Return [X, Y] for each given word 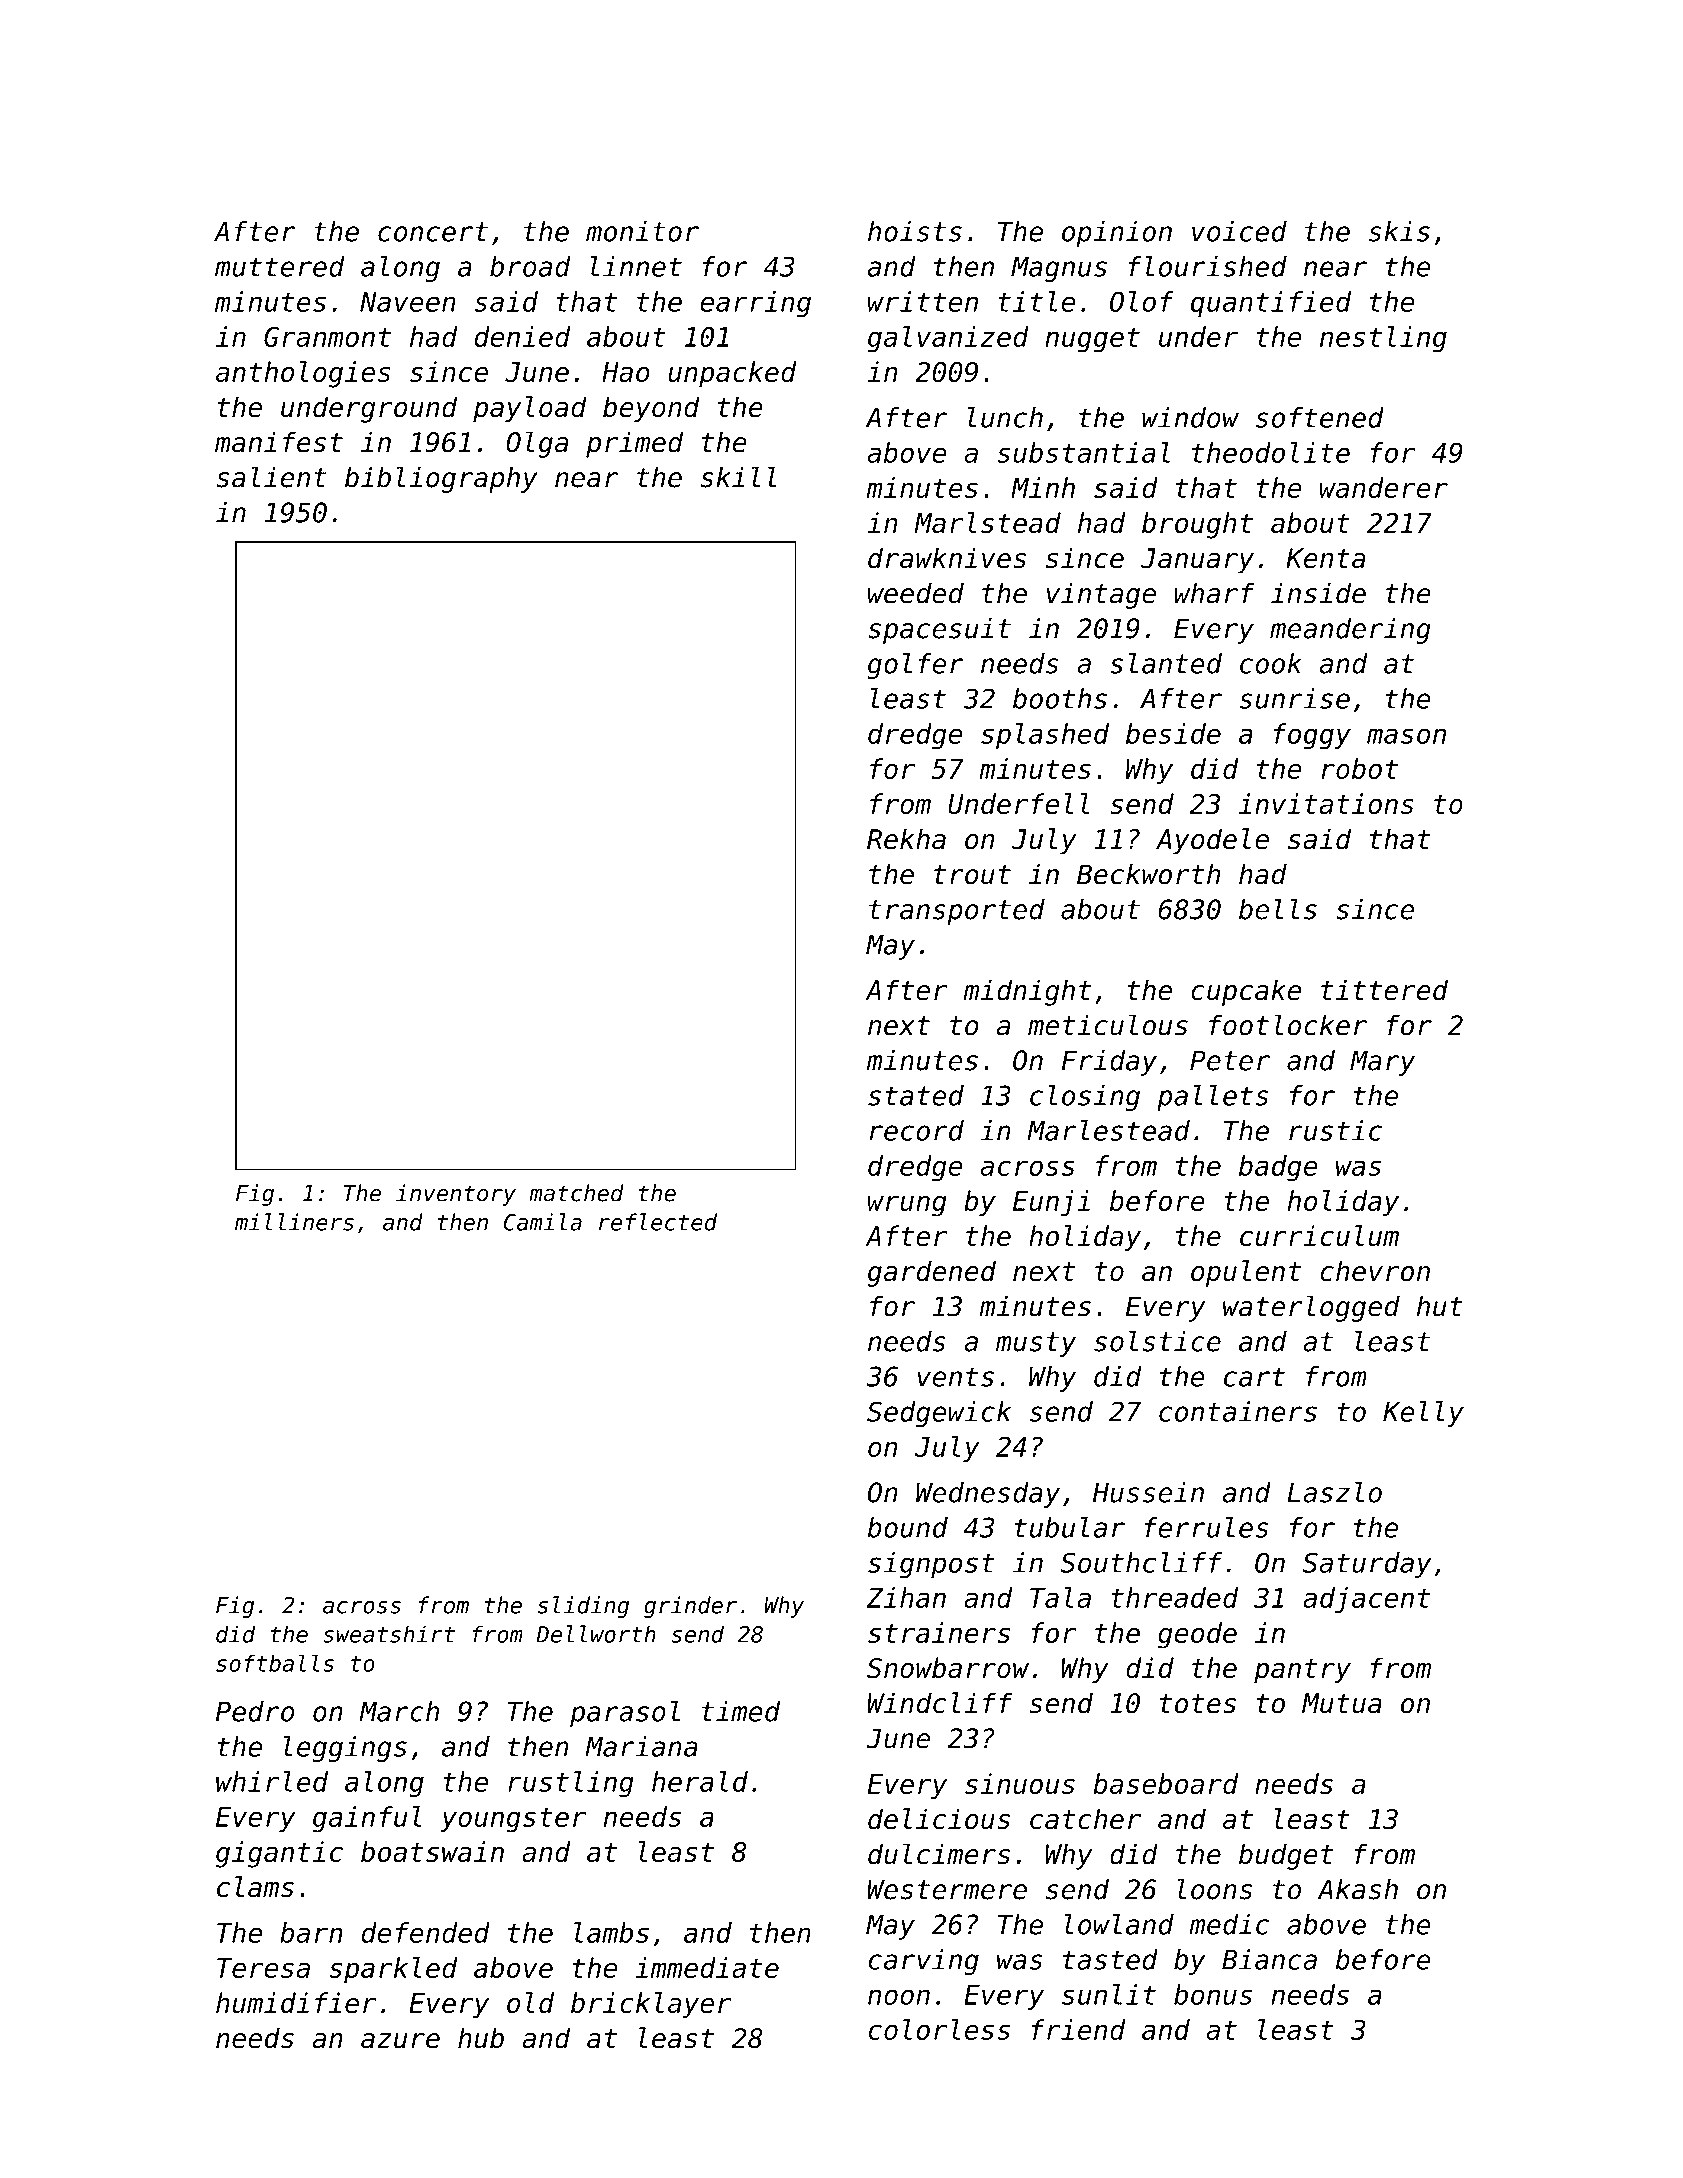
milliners [294, 1222]
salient [271, 477]
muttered [280, 266]
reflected [658, 1222]
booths [1060, 698]
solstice [1157, 1341]
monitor [642, 231]
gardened [931, 1273]
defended [426, 1932]
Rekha [906, 839]
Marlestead [1108, 1130]
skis [1399, 231]
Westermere [947, 1889]
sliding [583, 1607]
